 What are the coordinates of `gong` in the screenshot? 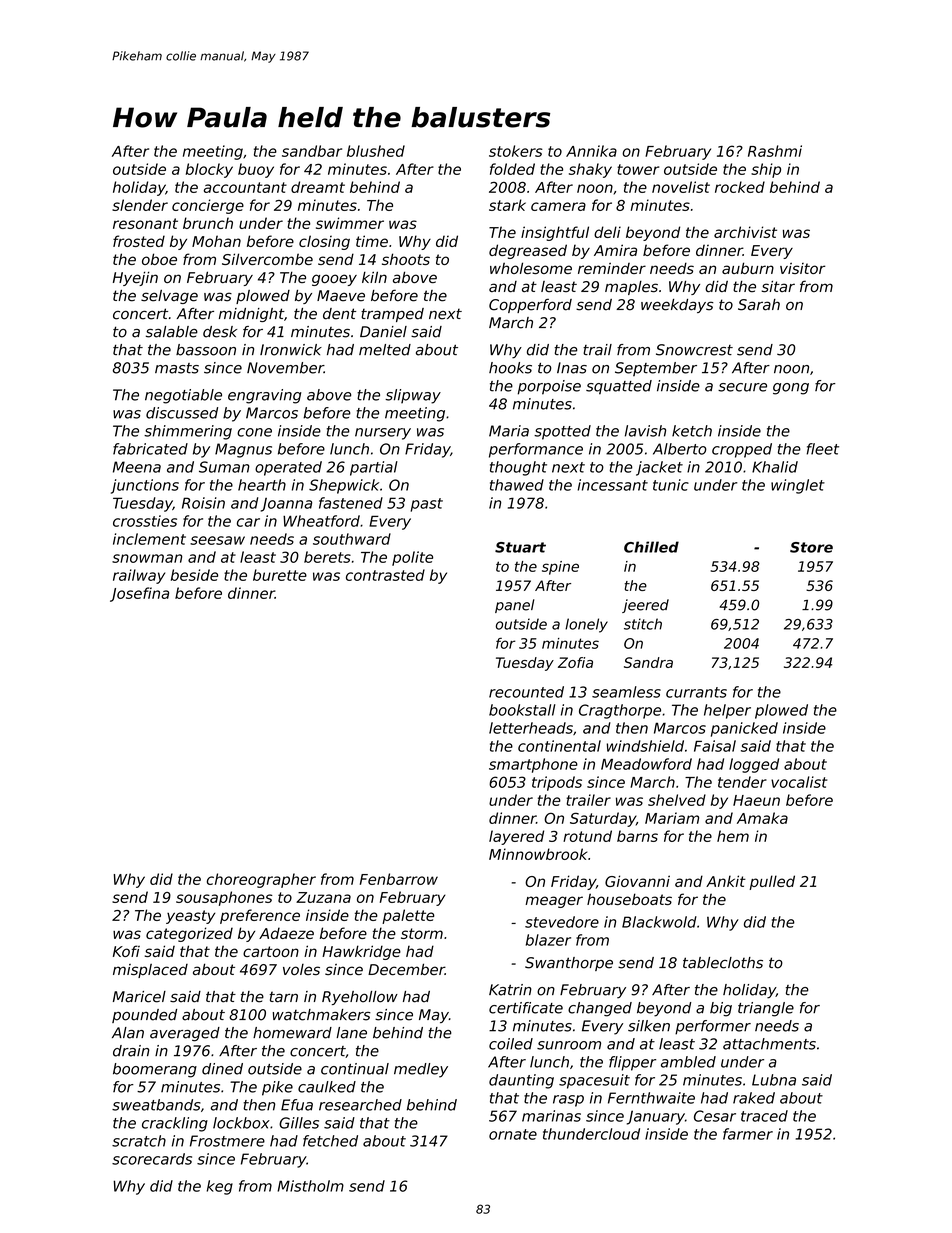 It's located at (791, 389).
